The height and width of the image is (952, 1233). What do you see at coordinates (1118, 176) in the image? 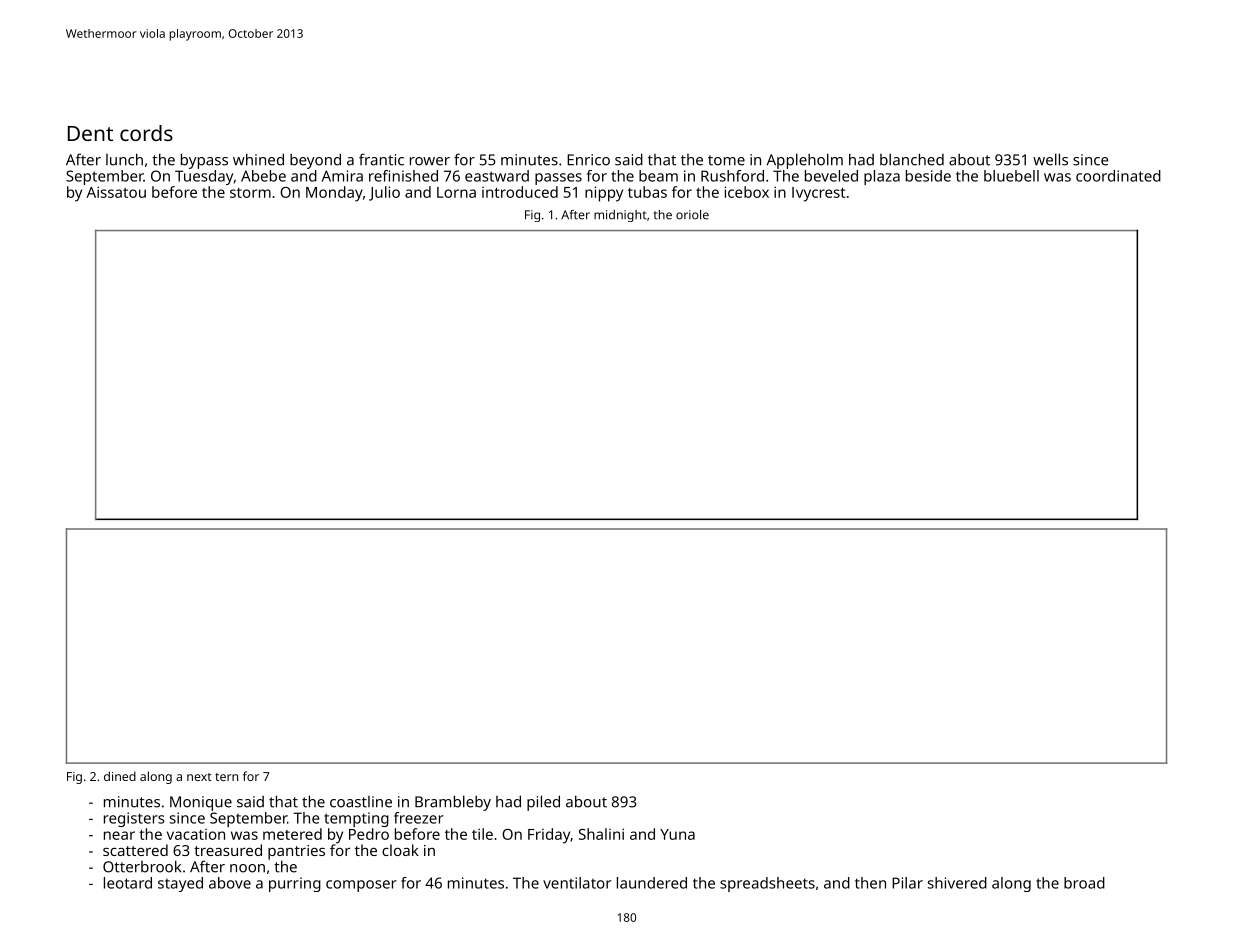
I see `coordinated` at bounding box center [1118, 176].
